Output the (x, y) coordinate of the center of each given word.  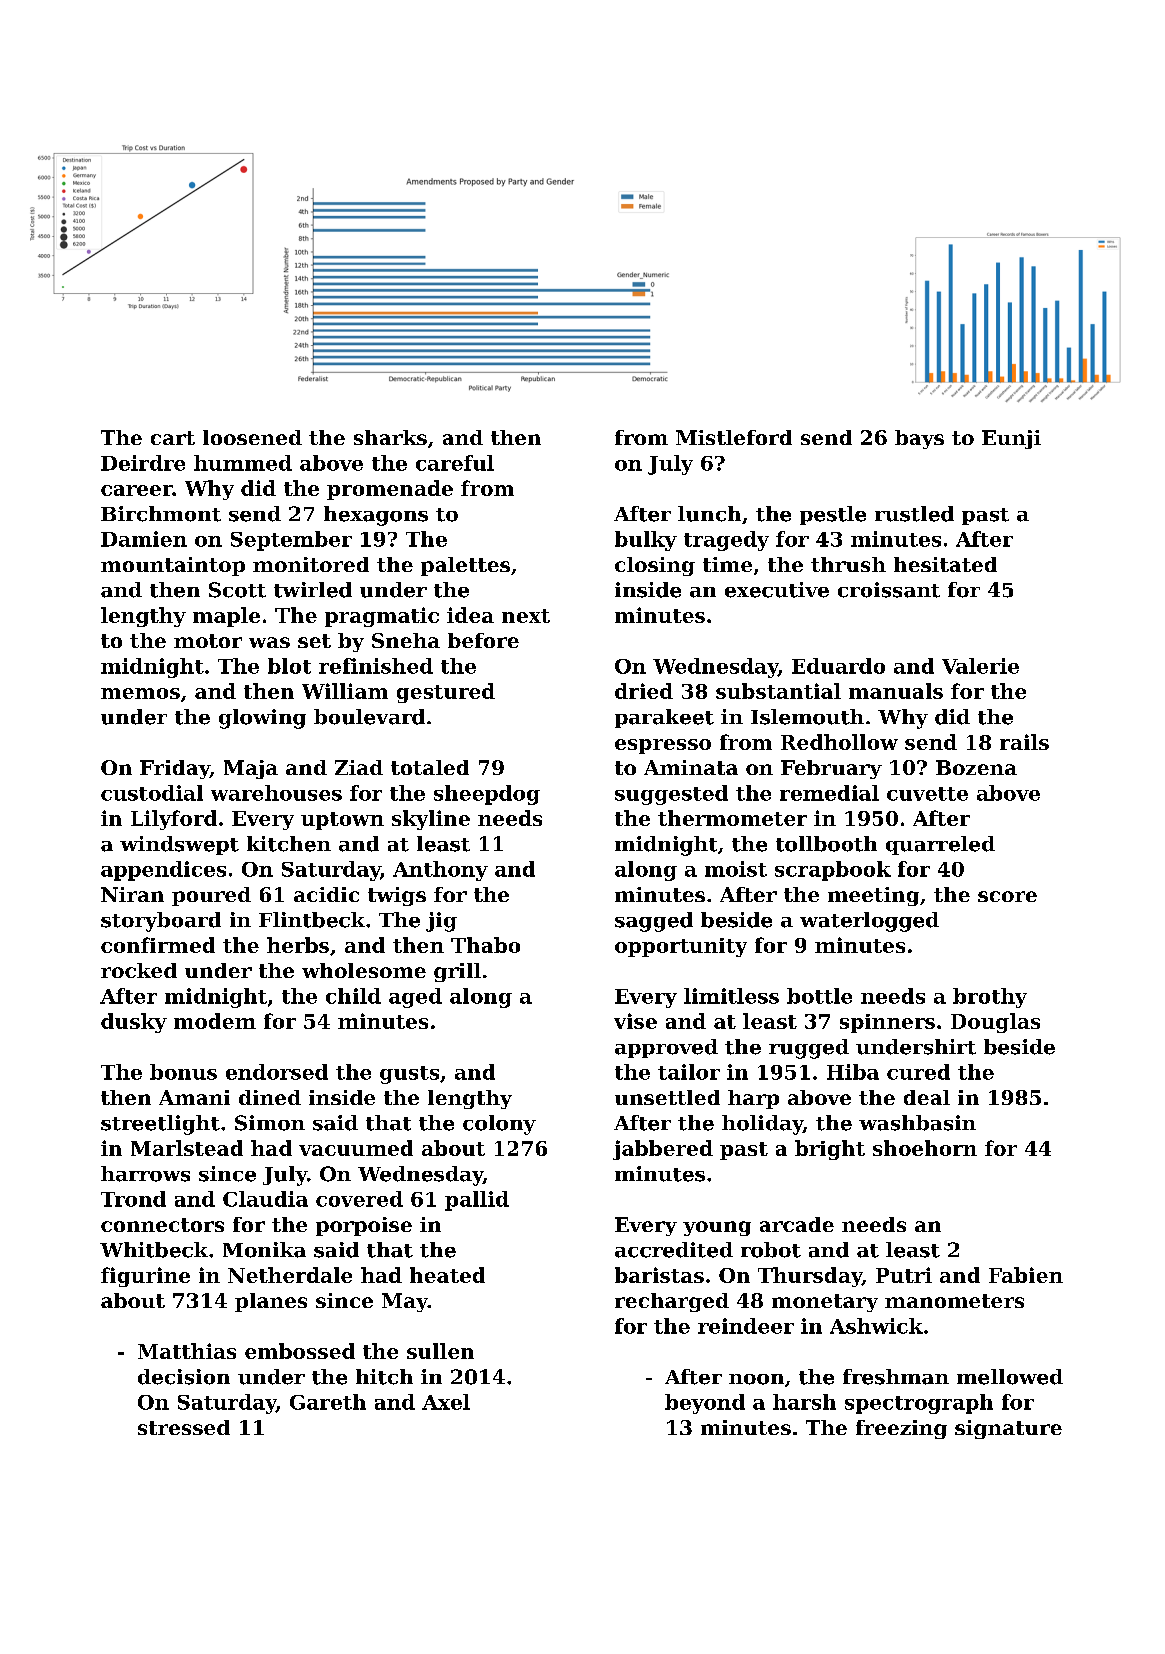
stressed (184, 1427)
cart (173, 438)
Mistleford (734, 437)
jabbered (663, 1150)
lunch (709, 514)
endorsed (277, 1072)
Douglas (995, 1023)
